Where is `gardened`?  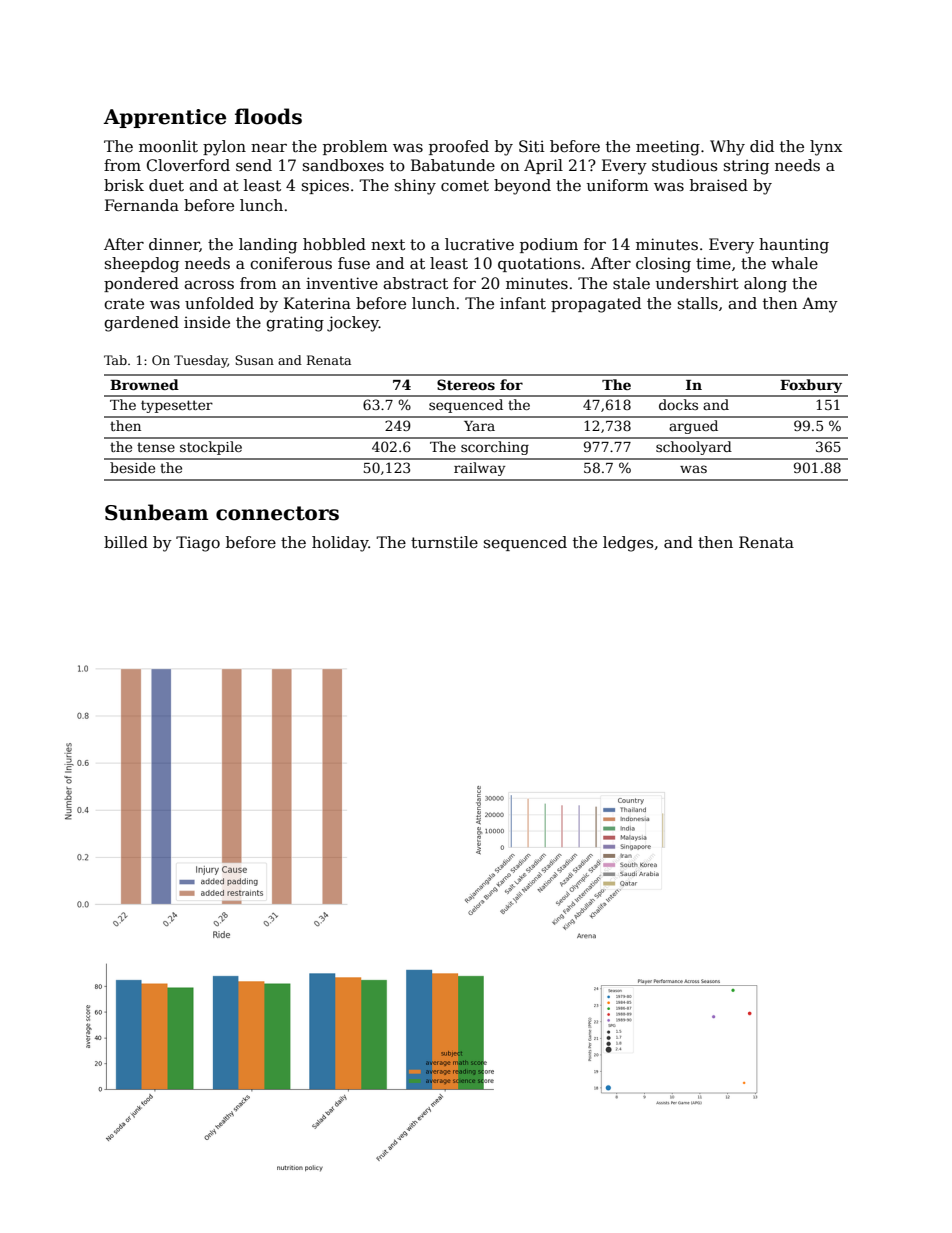 gardened is located at coordinates (141, 324).
